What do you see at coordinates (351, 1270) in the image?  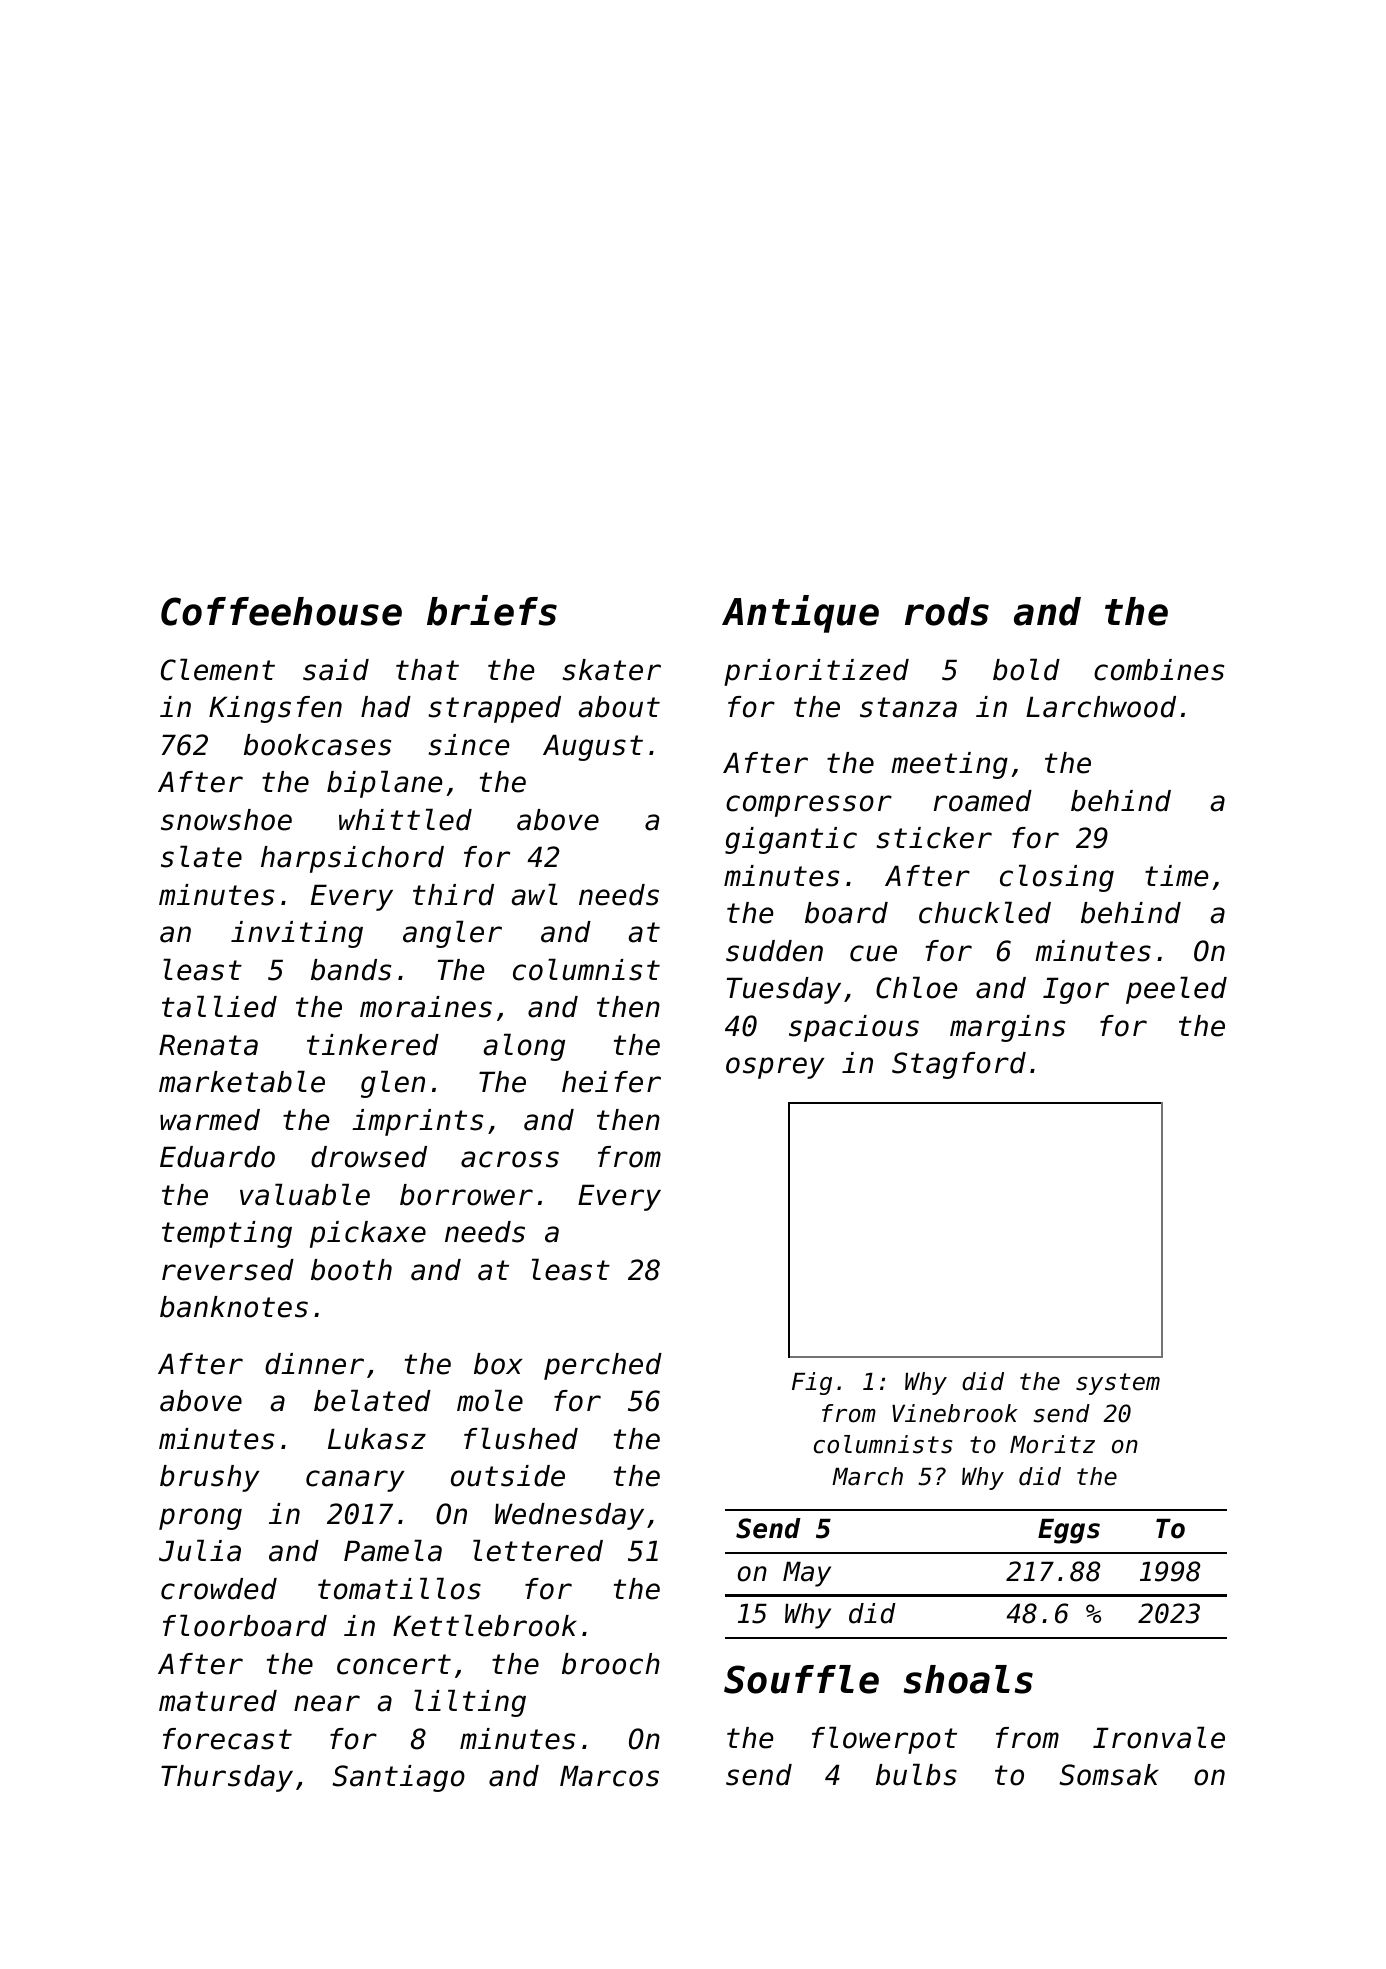 I see `booth` at bounding box center [351, 1270].
